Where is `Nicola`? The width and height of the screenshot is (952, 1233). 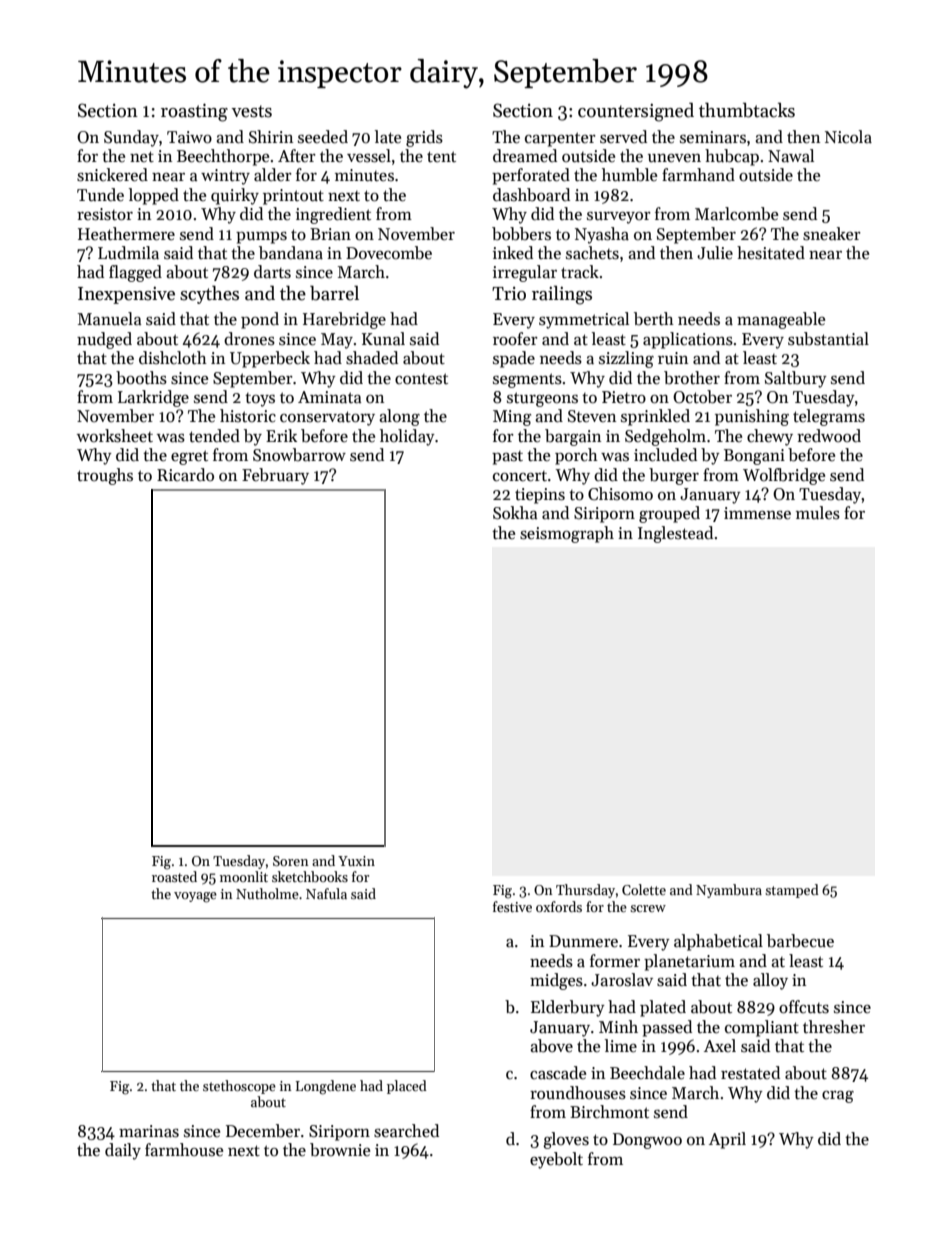
Nicola is located at coordinates (848, 136).
